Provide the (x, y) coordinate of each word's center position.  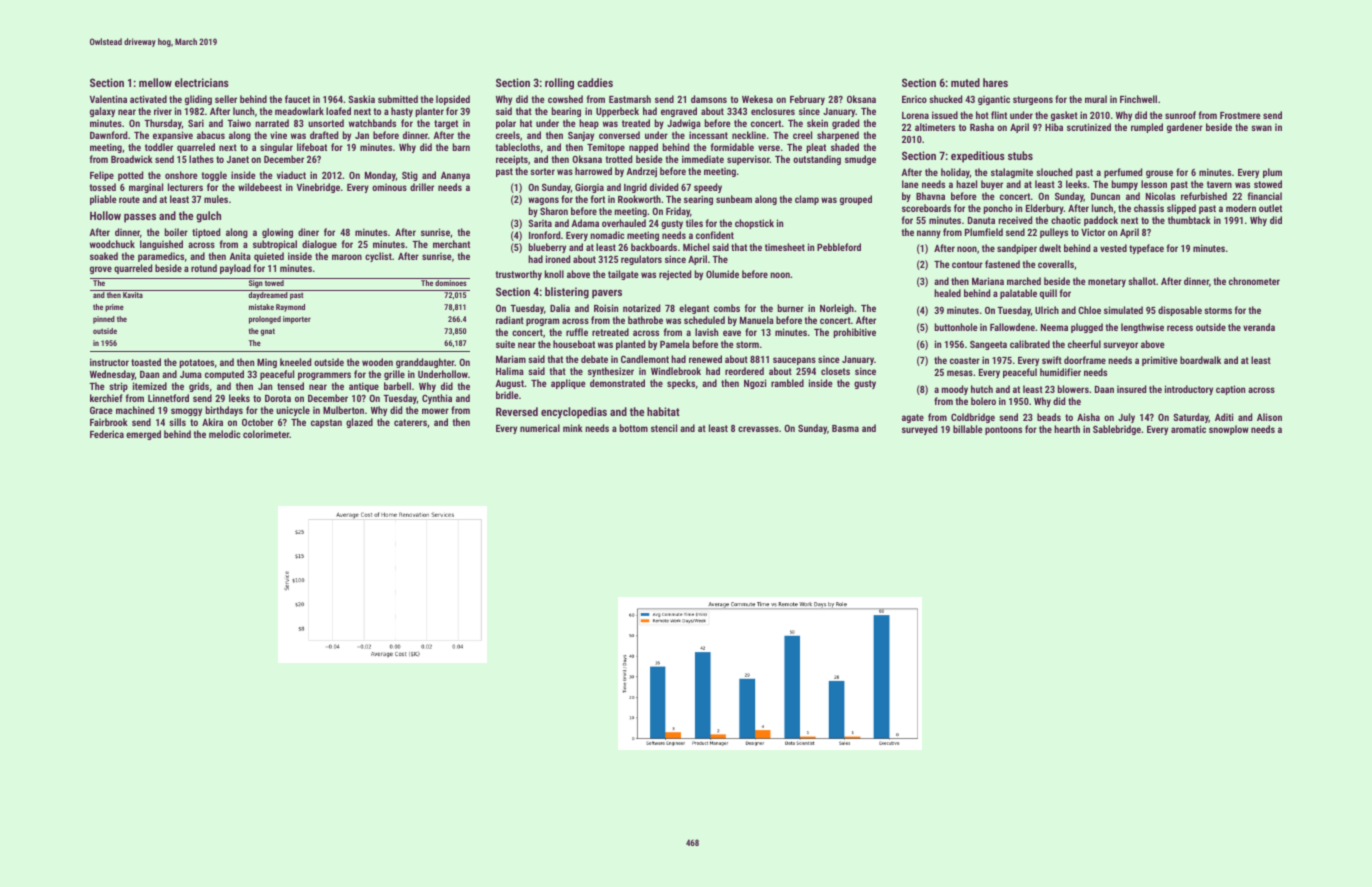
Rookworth (639, 199)
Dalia (560, 308)
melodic (225, 434)
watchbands (372, 123)
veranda (1259, 327)
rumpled (1147, 128)
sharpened (838, 136)
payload (235, 269)
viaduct (291, 175)
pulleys (1054, 233)
